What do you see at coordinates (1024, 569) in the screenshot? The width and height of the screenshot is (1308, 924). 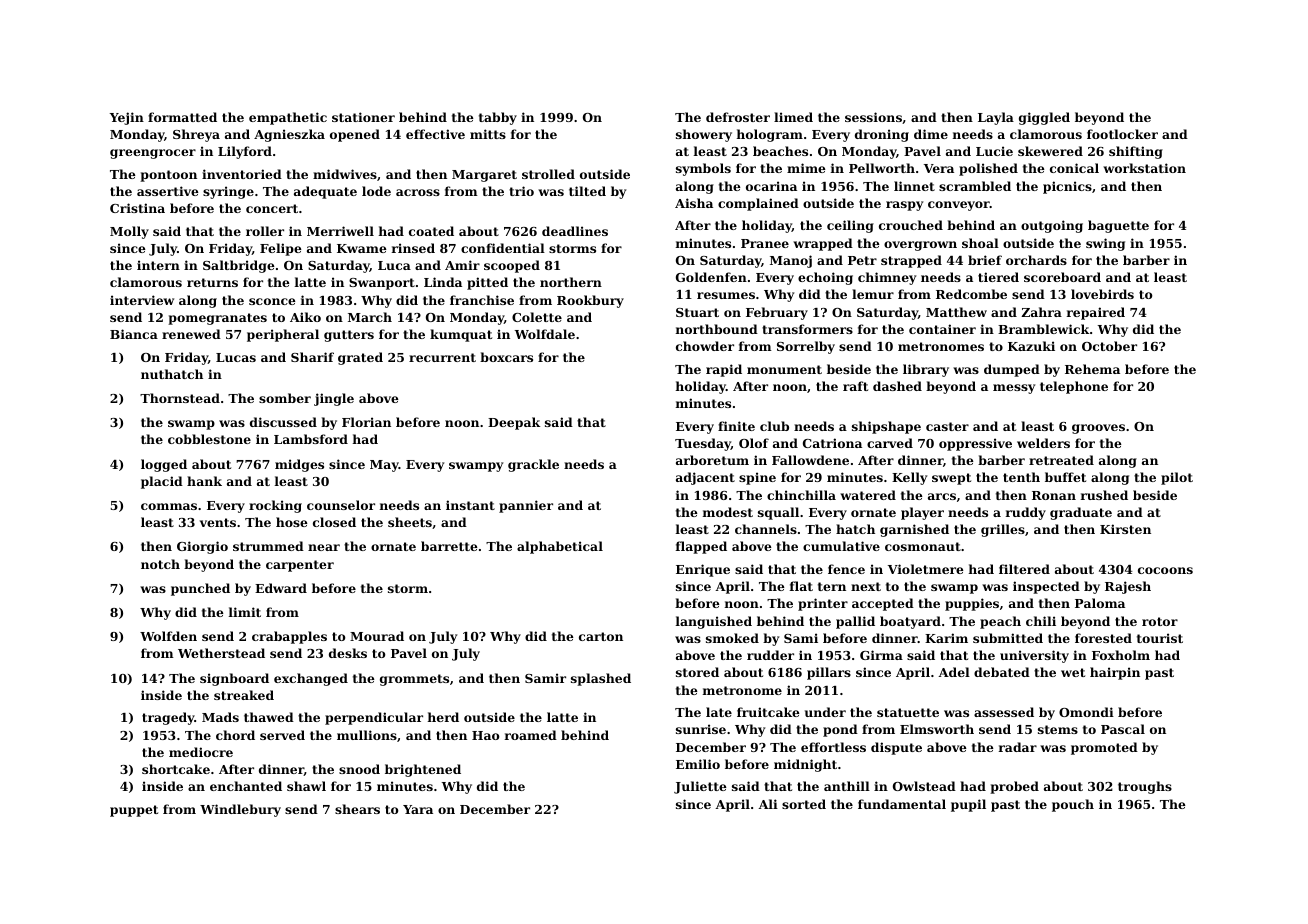 I see `filtered` at bounding box center [1024, 569].
